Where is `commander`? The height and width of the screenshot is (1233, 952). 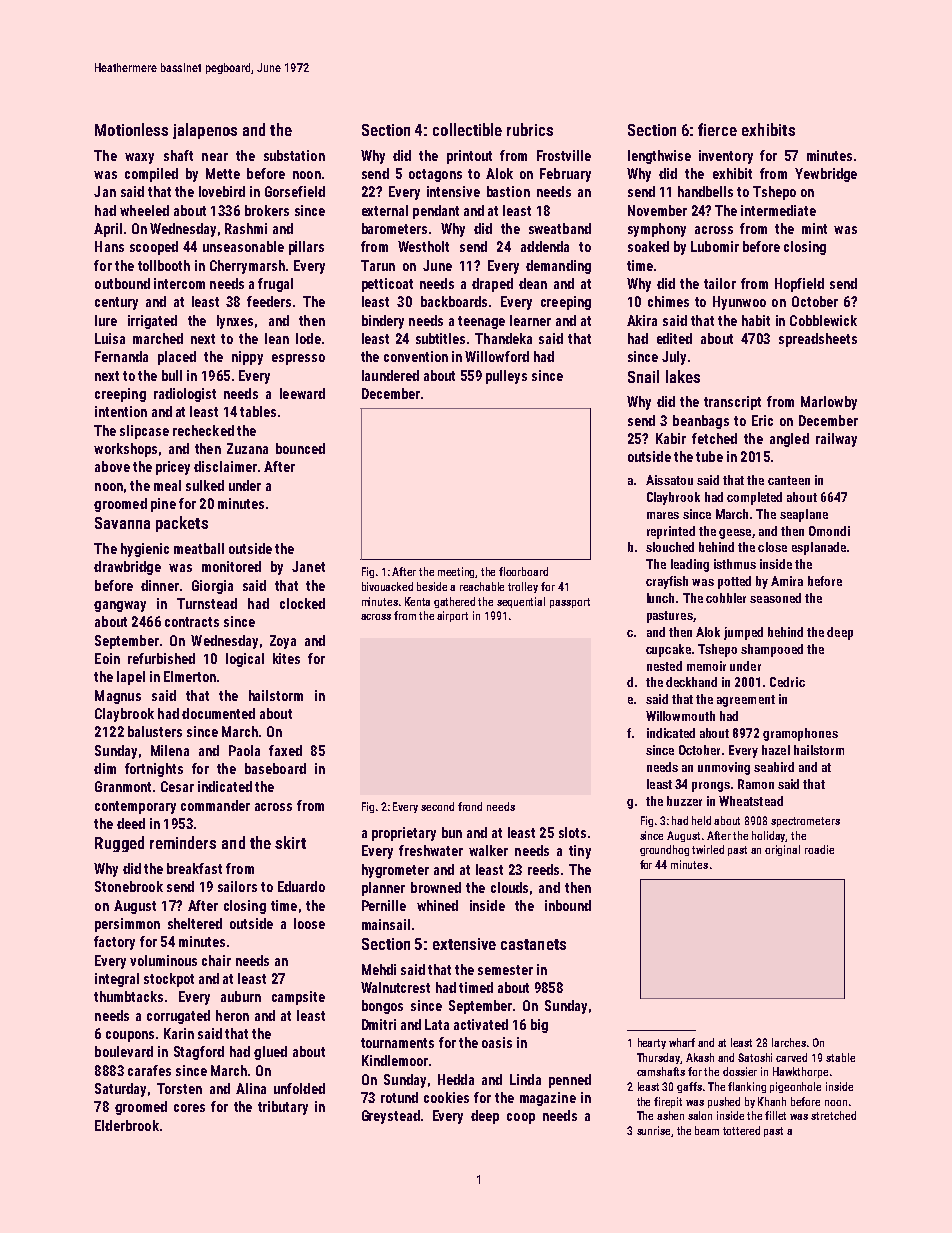
commander is located at coordinates (215, 805).
